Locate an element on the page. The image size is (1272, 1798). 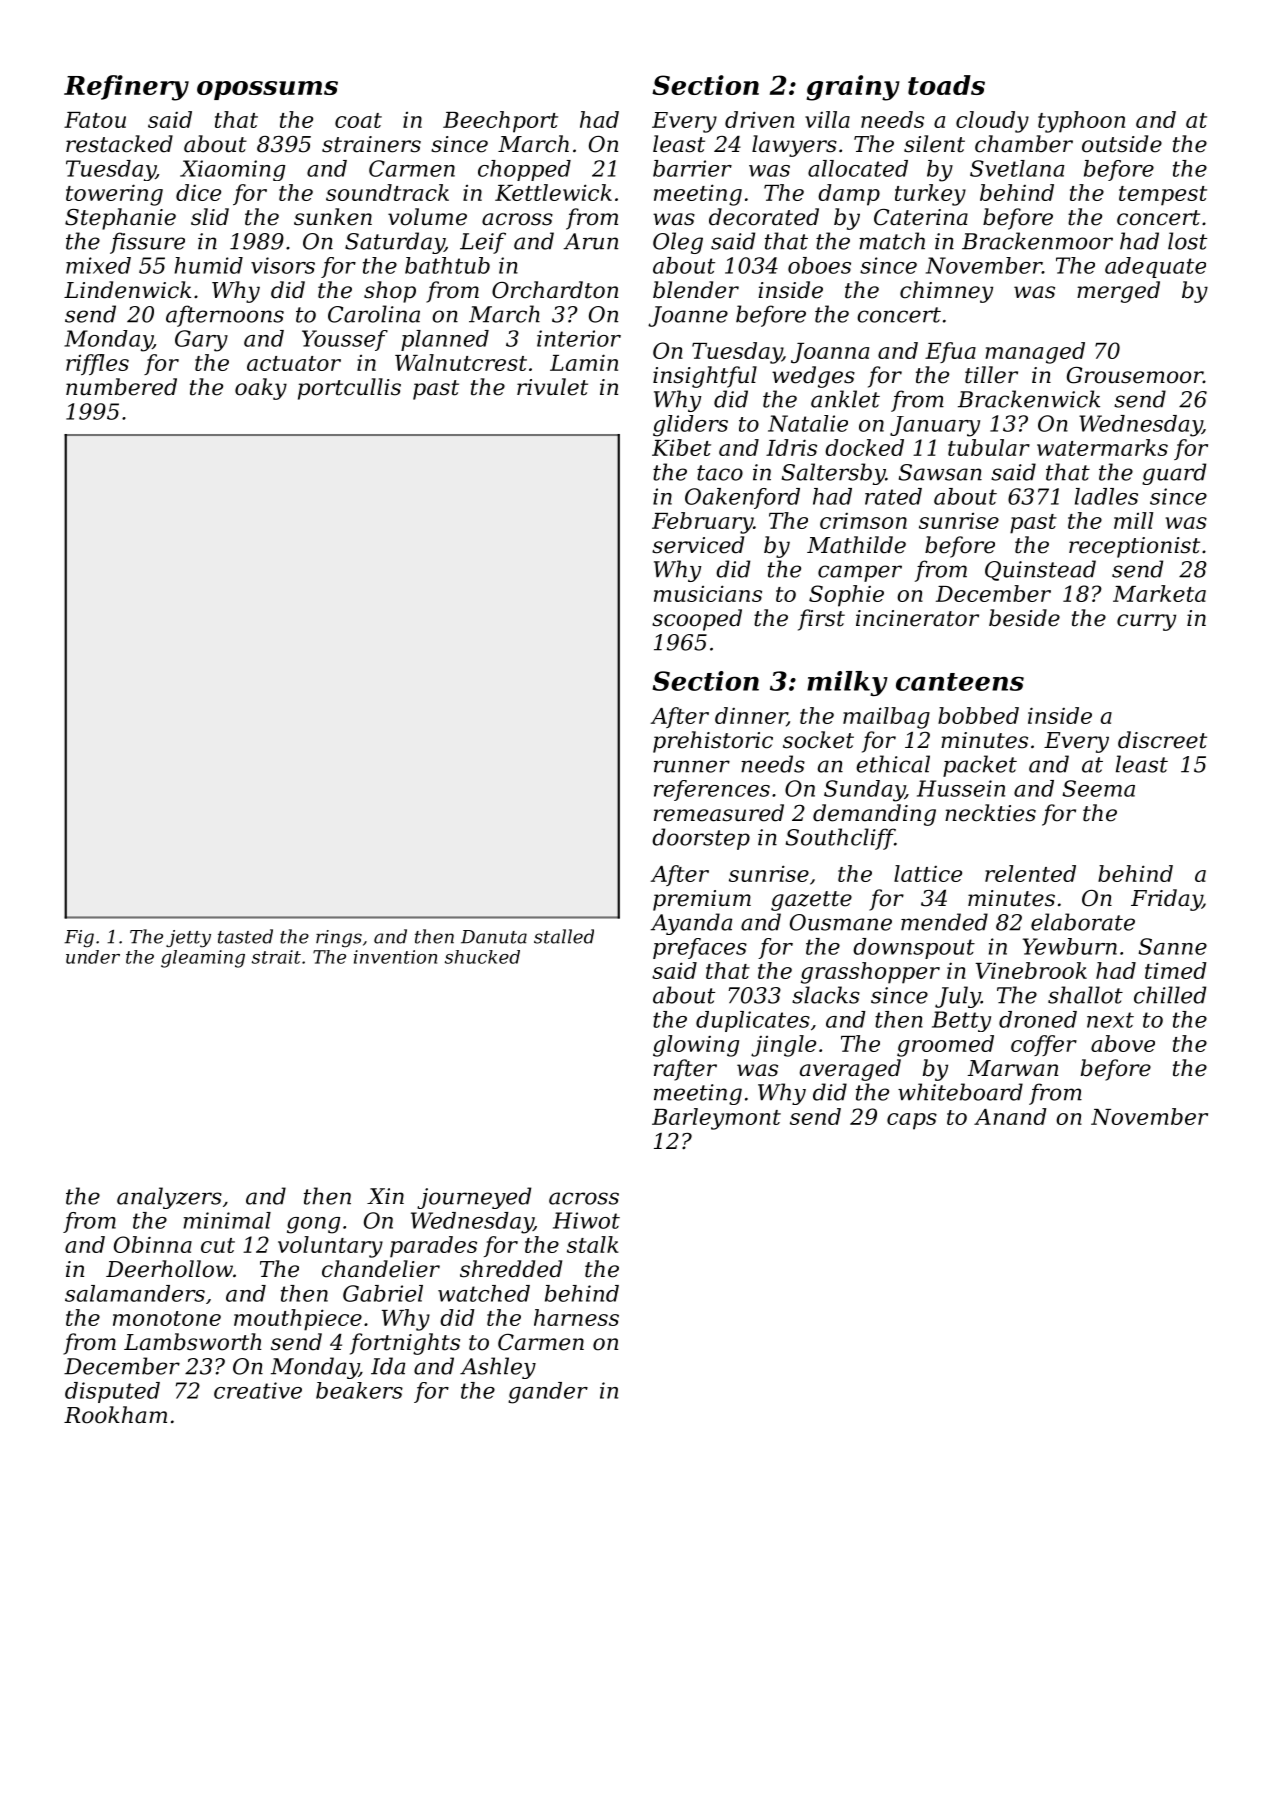
lawyers is located at coordinates (794, 146).
